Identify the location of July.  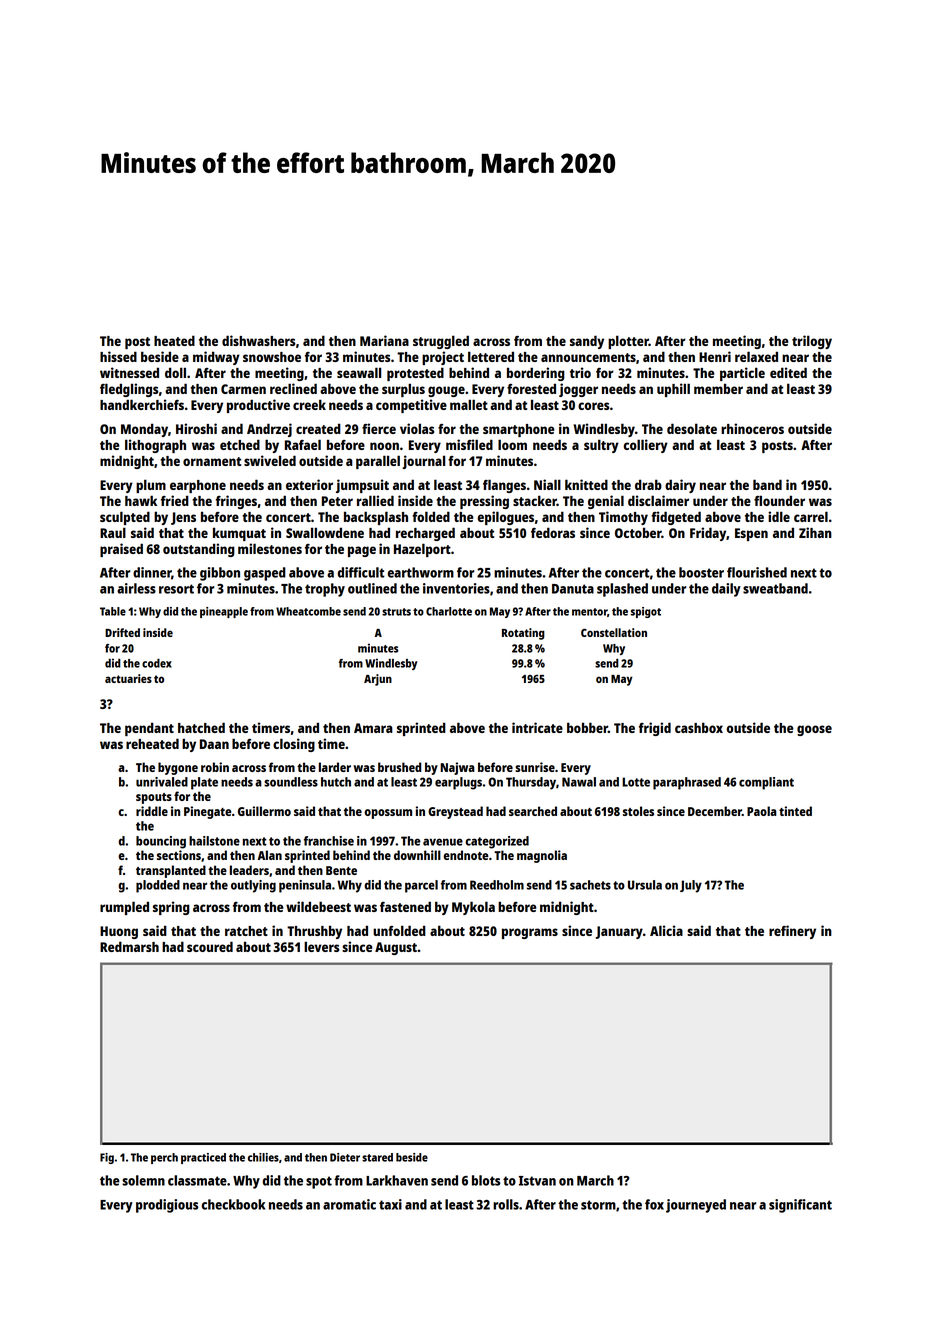
(691, 886).
